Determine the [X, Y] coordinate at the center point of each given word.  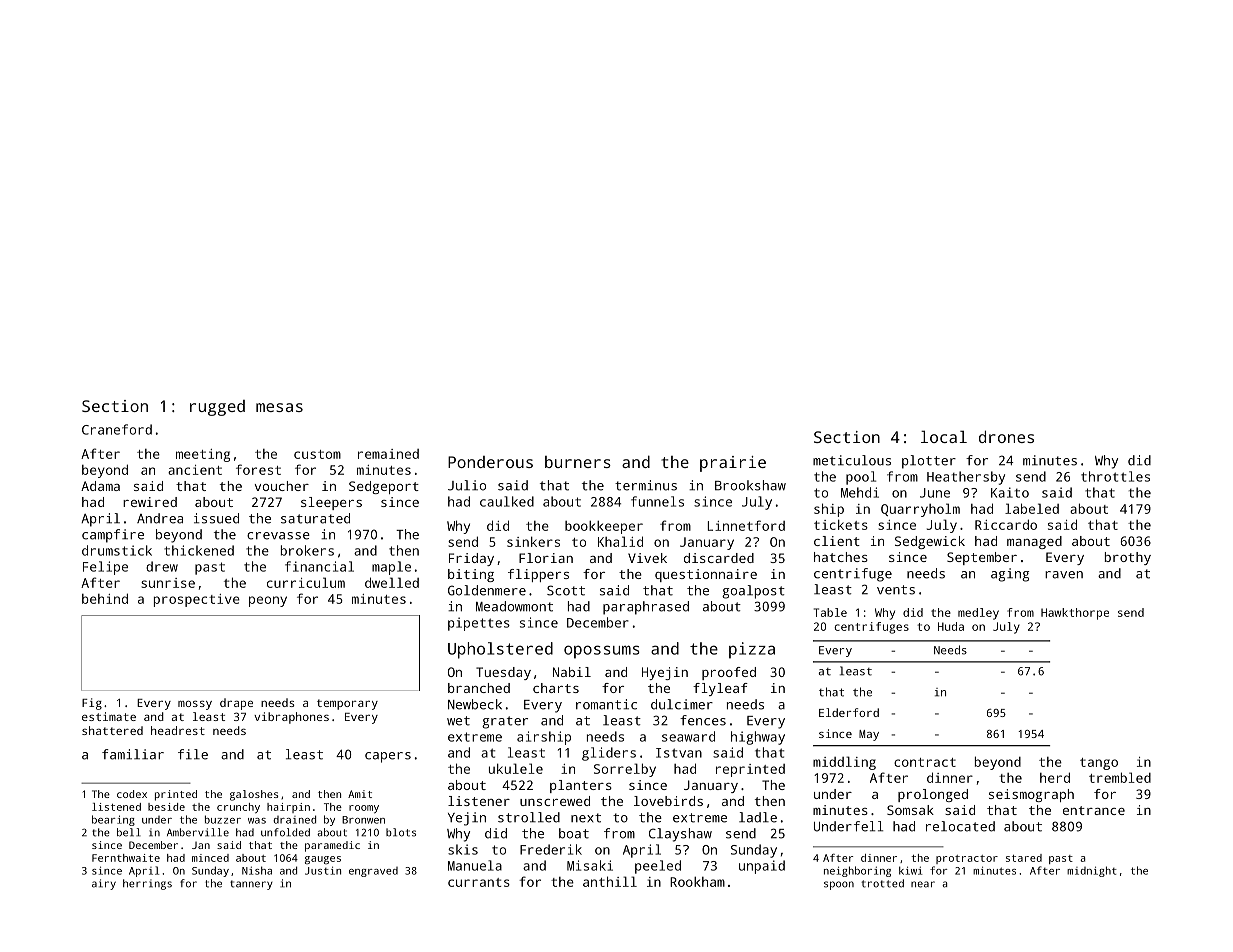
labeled [1032, 508]
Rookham [697, 882]
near [923, 884]
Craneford [117, 429]
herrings [147, 884]
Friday [471, 559]
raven [1064, 575]
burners [578, 462]
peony [268, 601]
